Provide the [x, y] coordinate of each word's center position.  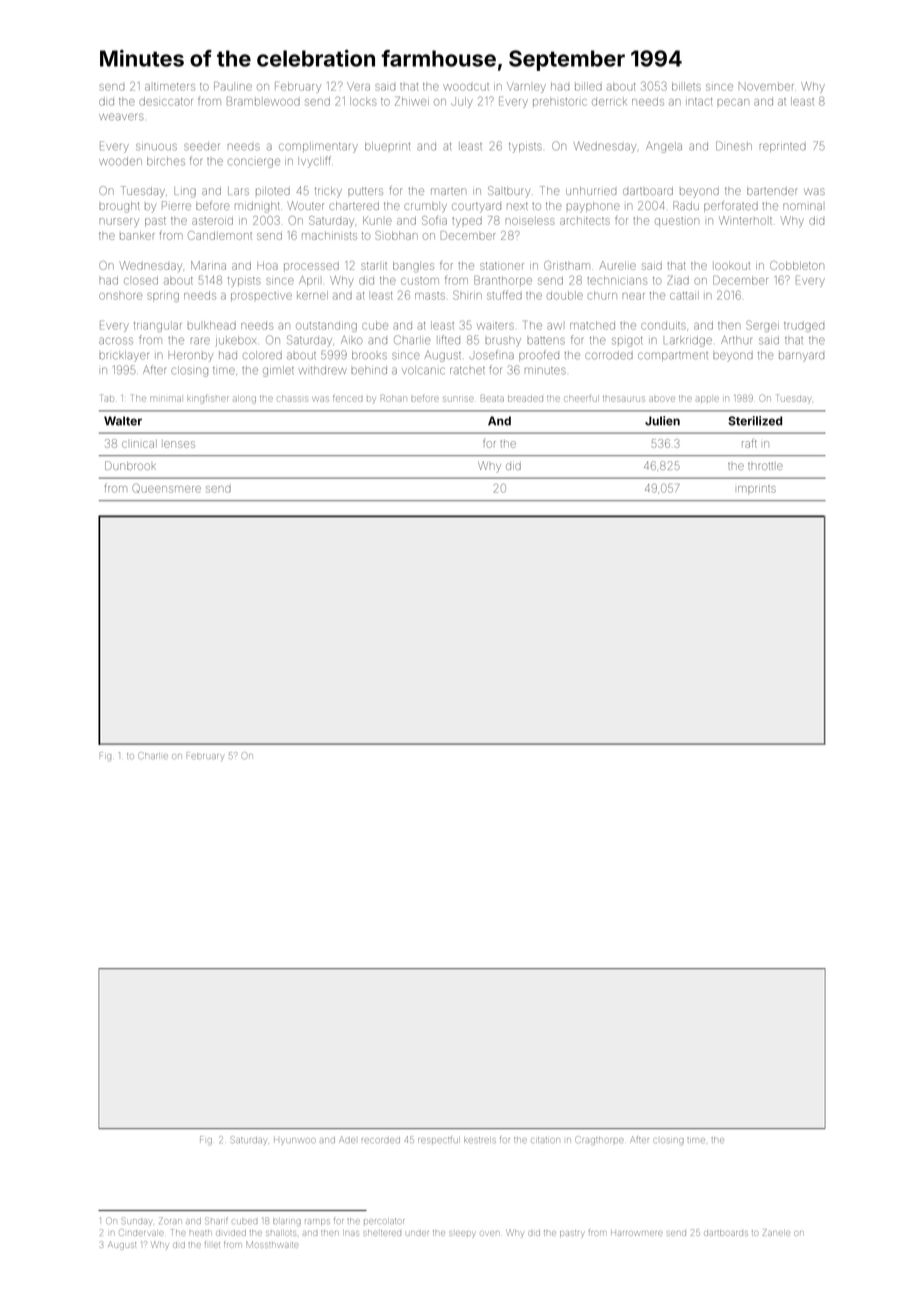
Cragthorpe [600, 1140]
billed [588, 86]
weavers [121, 117]
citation [545, 1140]
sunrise [458, 399]
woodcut [466, 87]
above [662, 399]
